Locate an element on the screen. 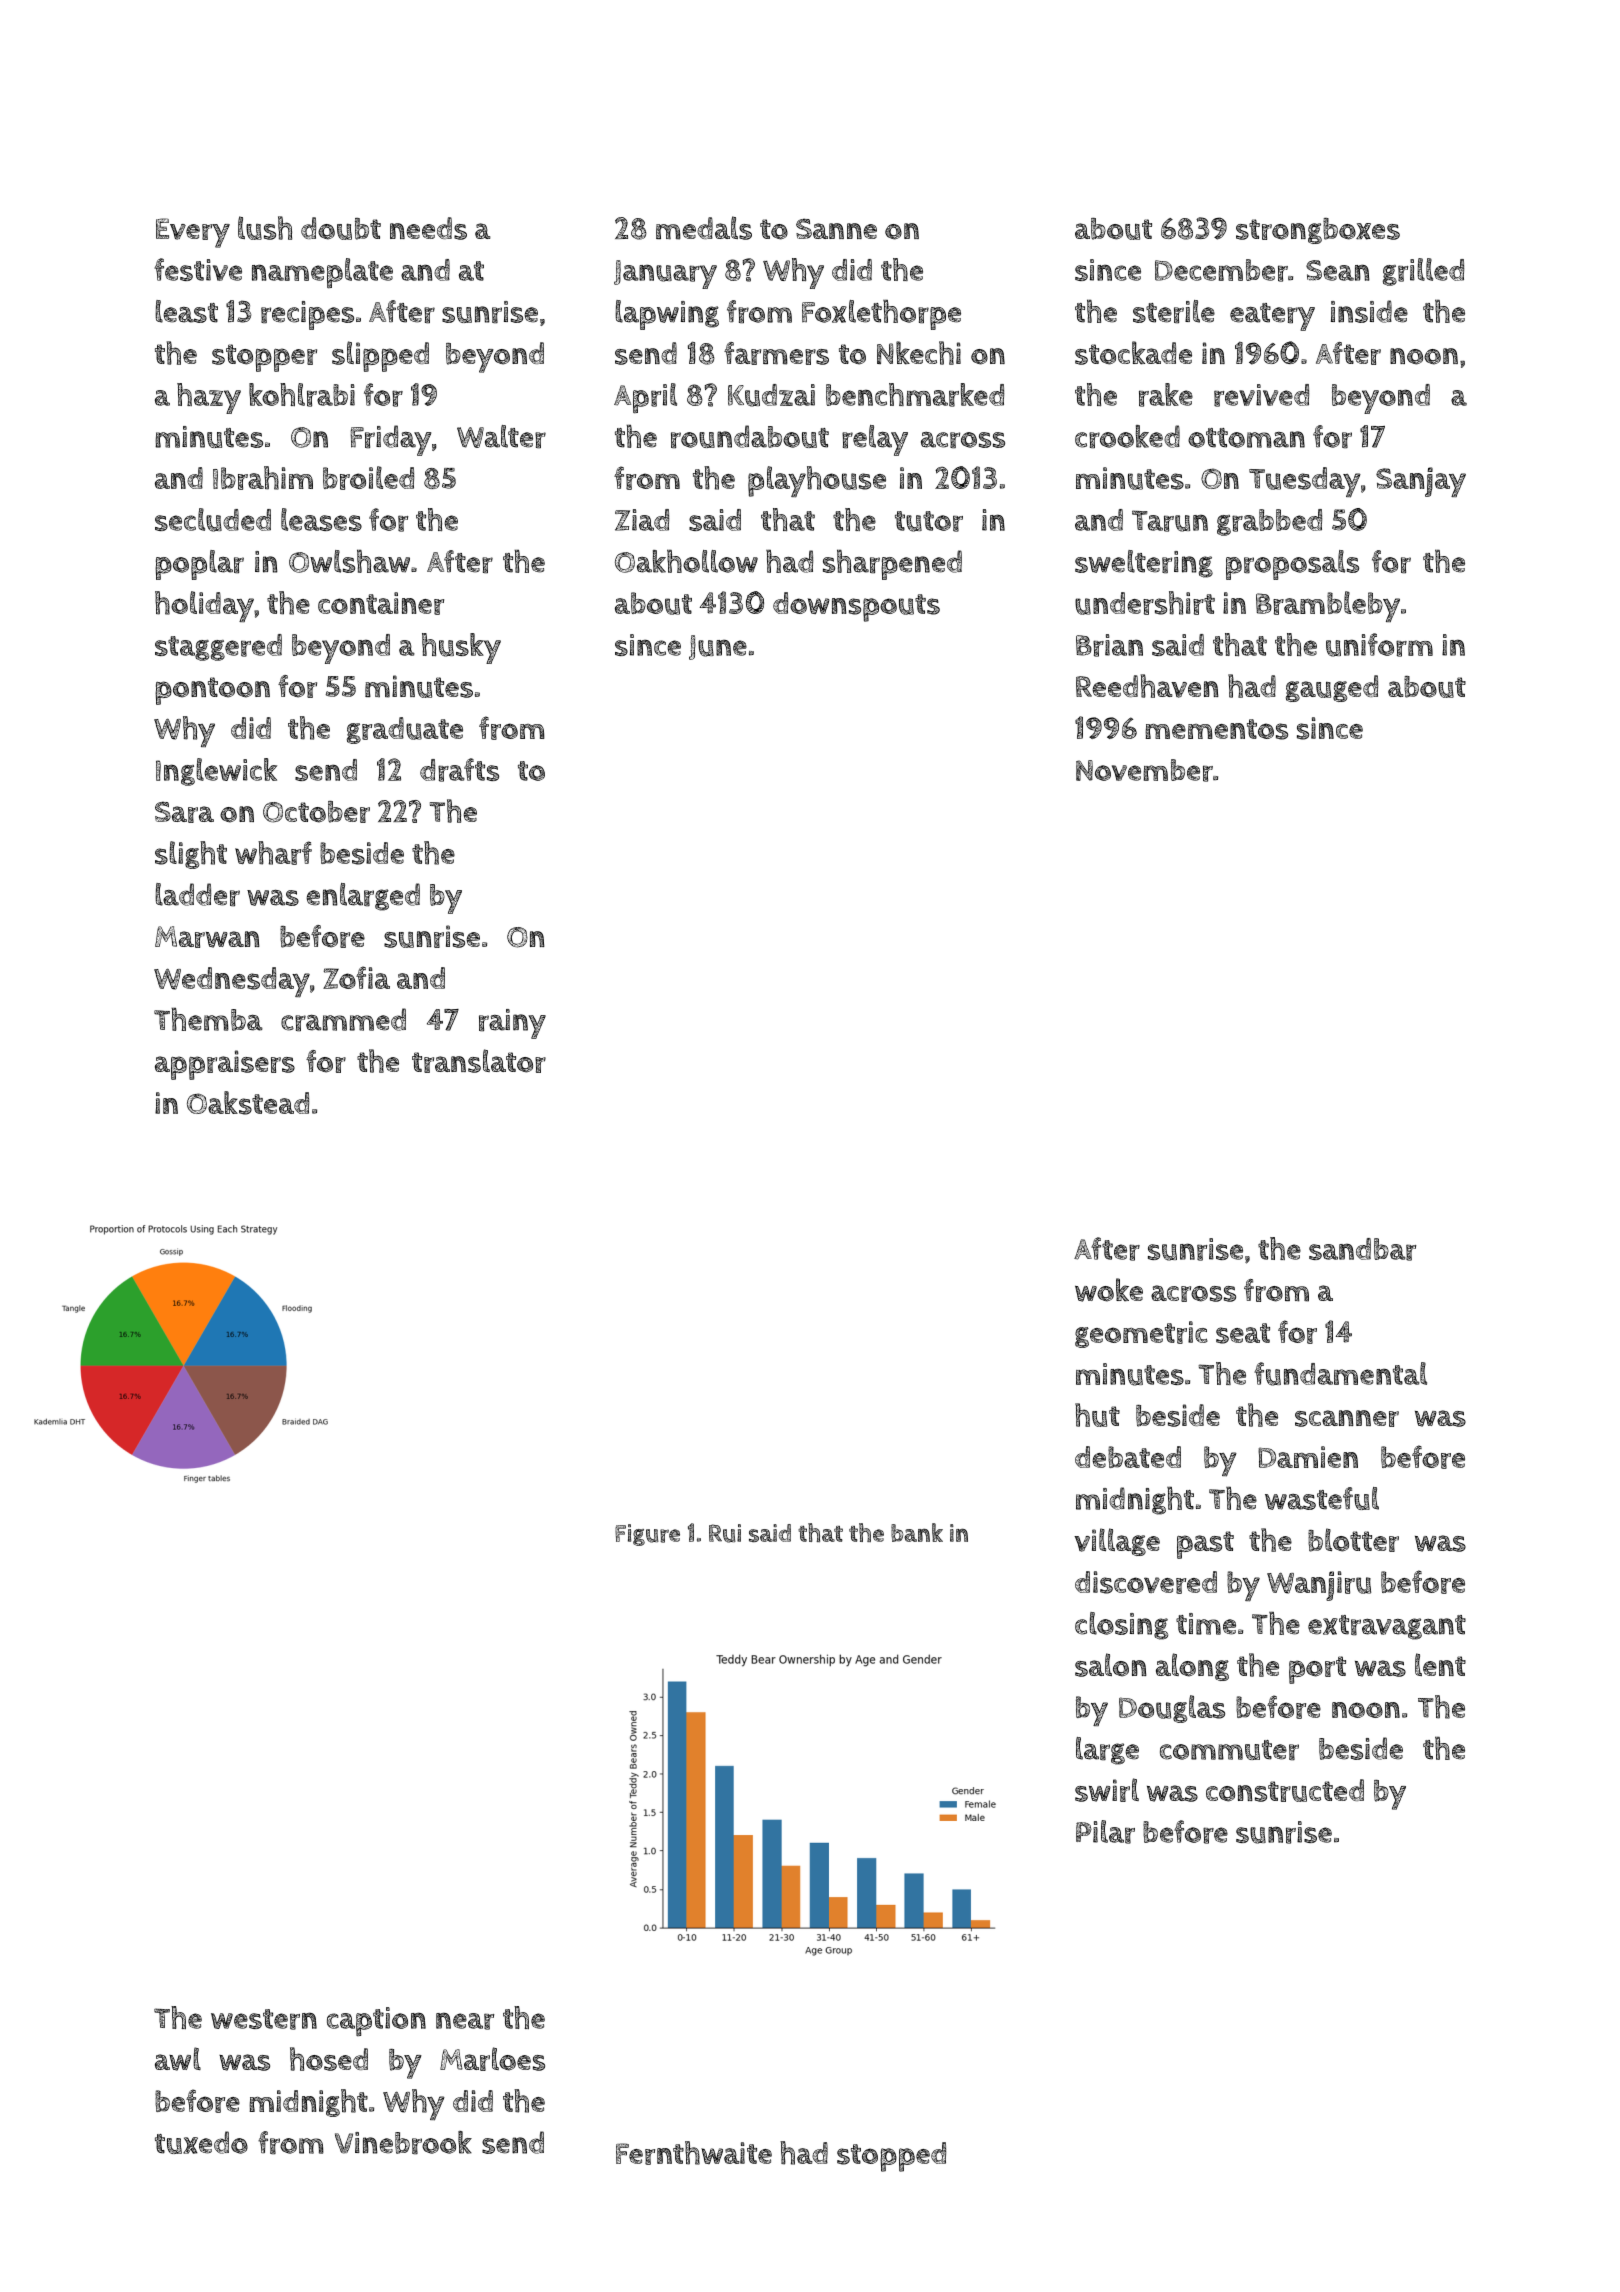 The image size is (1620, 2292). Oakstead is located at coordinates (248, 1103).
